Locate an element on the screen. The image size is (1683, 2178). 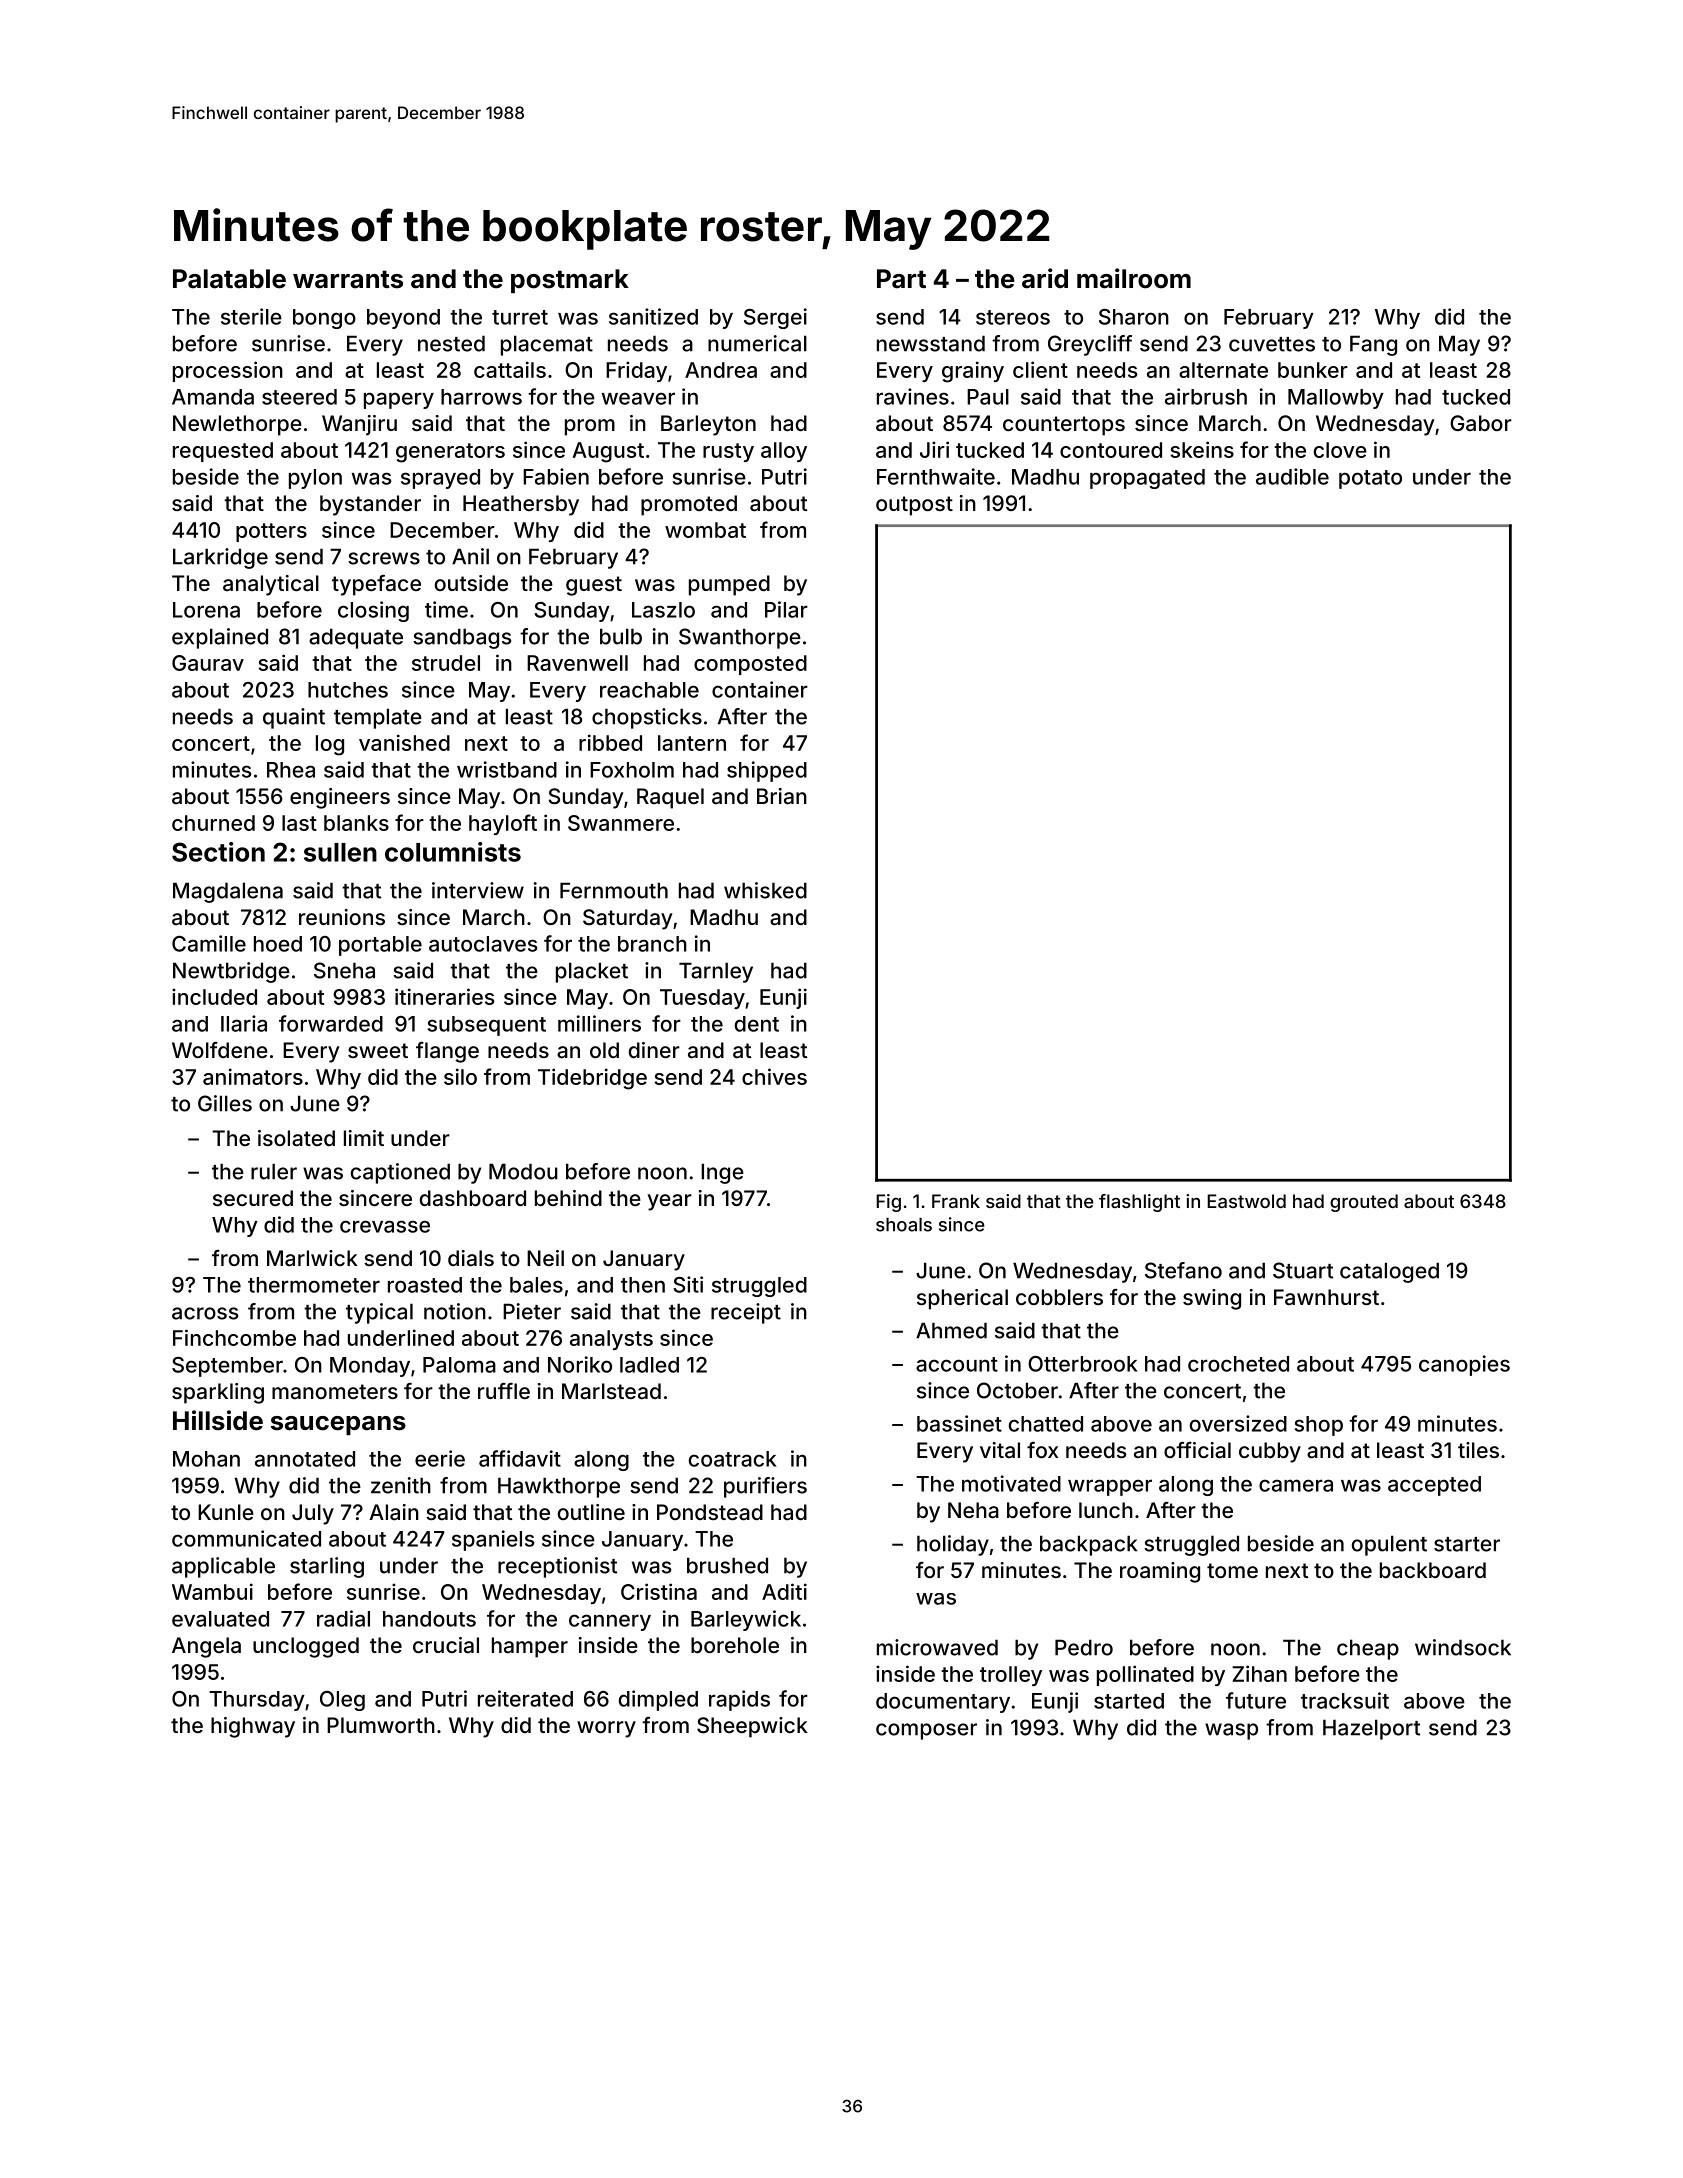
composer is located at coordinates (926, 1731).
